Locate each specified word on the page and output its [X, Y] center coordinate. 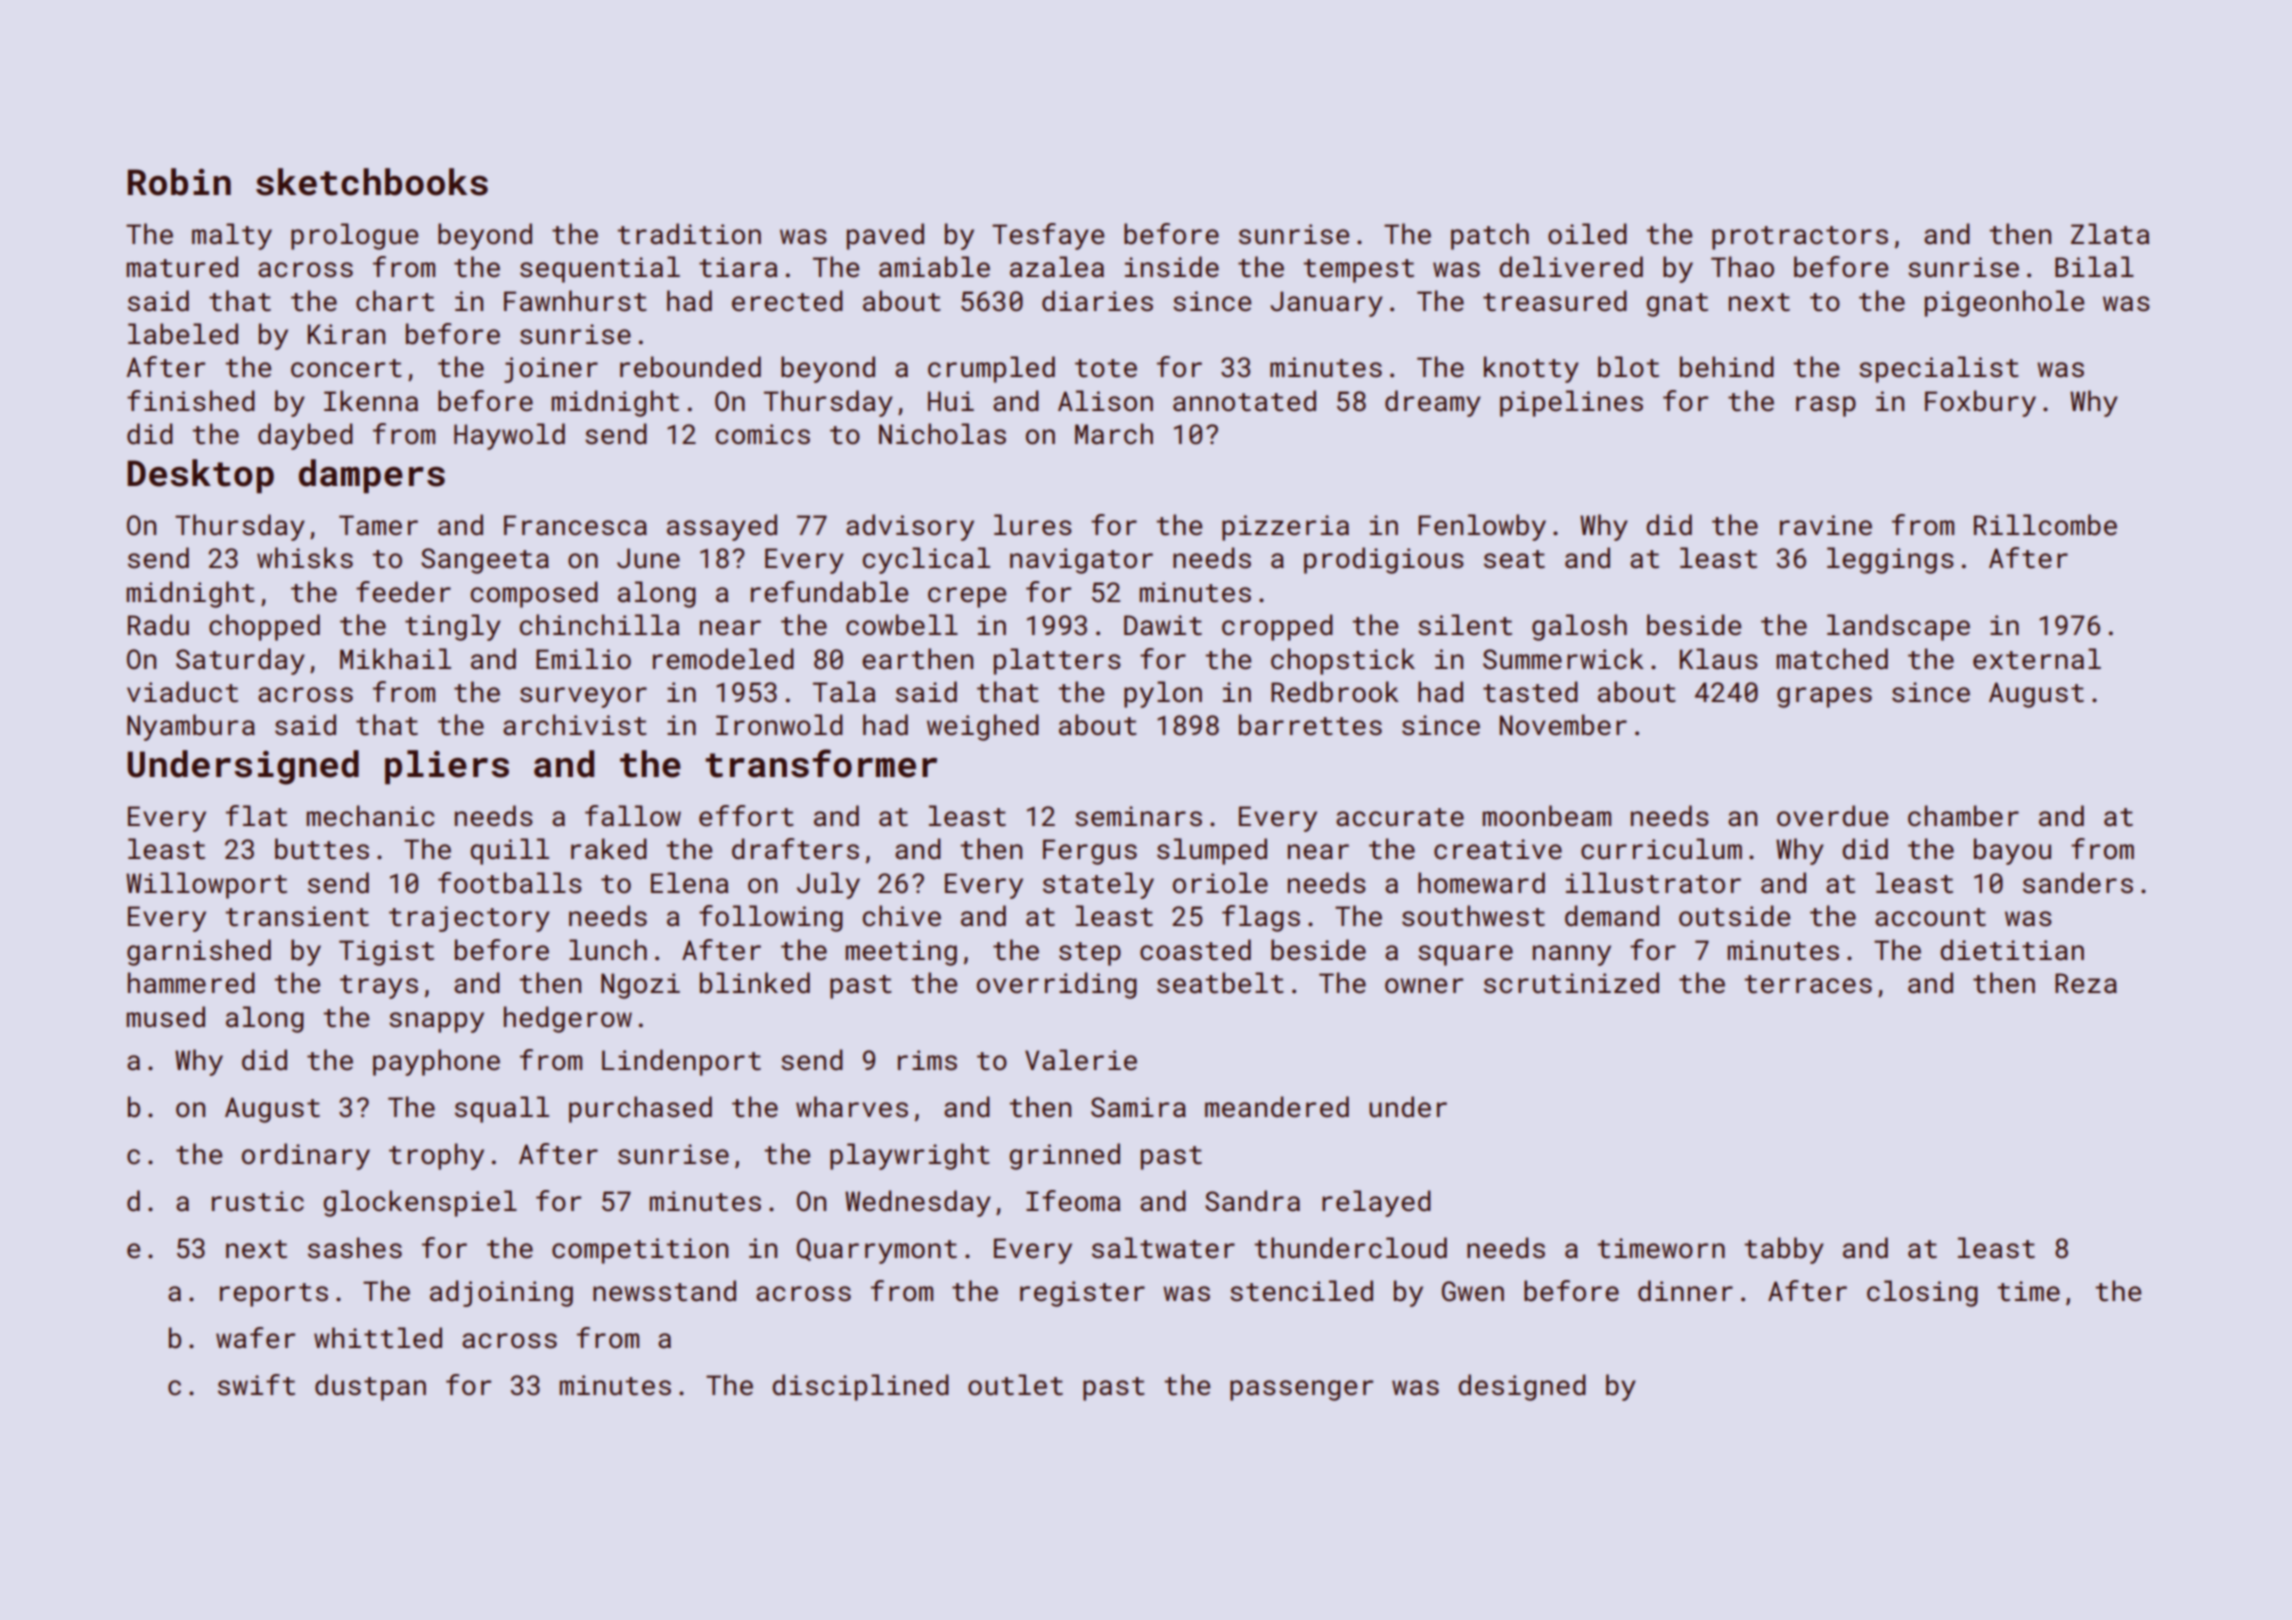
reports [274, 1295]
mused [166, 1017]
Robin [179, 182]
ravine [1826, 525]
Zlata [2110, 234]
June [648, 558]
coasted [1195, 950]
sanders [2078, 883]
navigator [1081, 561]
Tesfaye [1048, 236]
